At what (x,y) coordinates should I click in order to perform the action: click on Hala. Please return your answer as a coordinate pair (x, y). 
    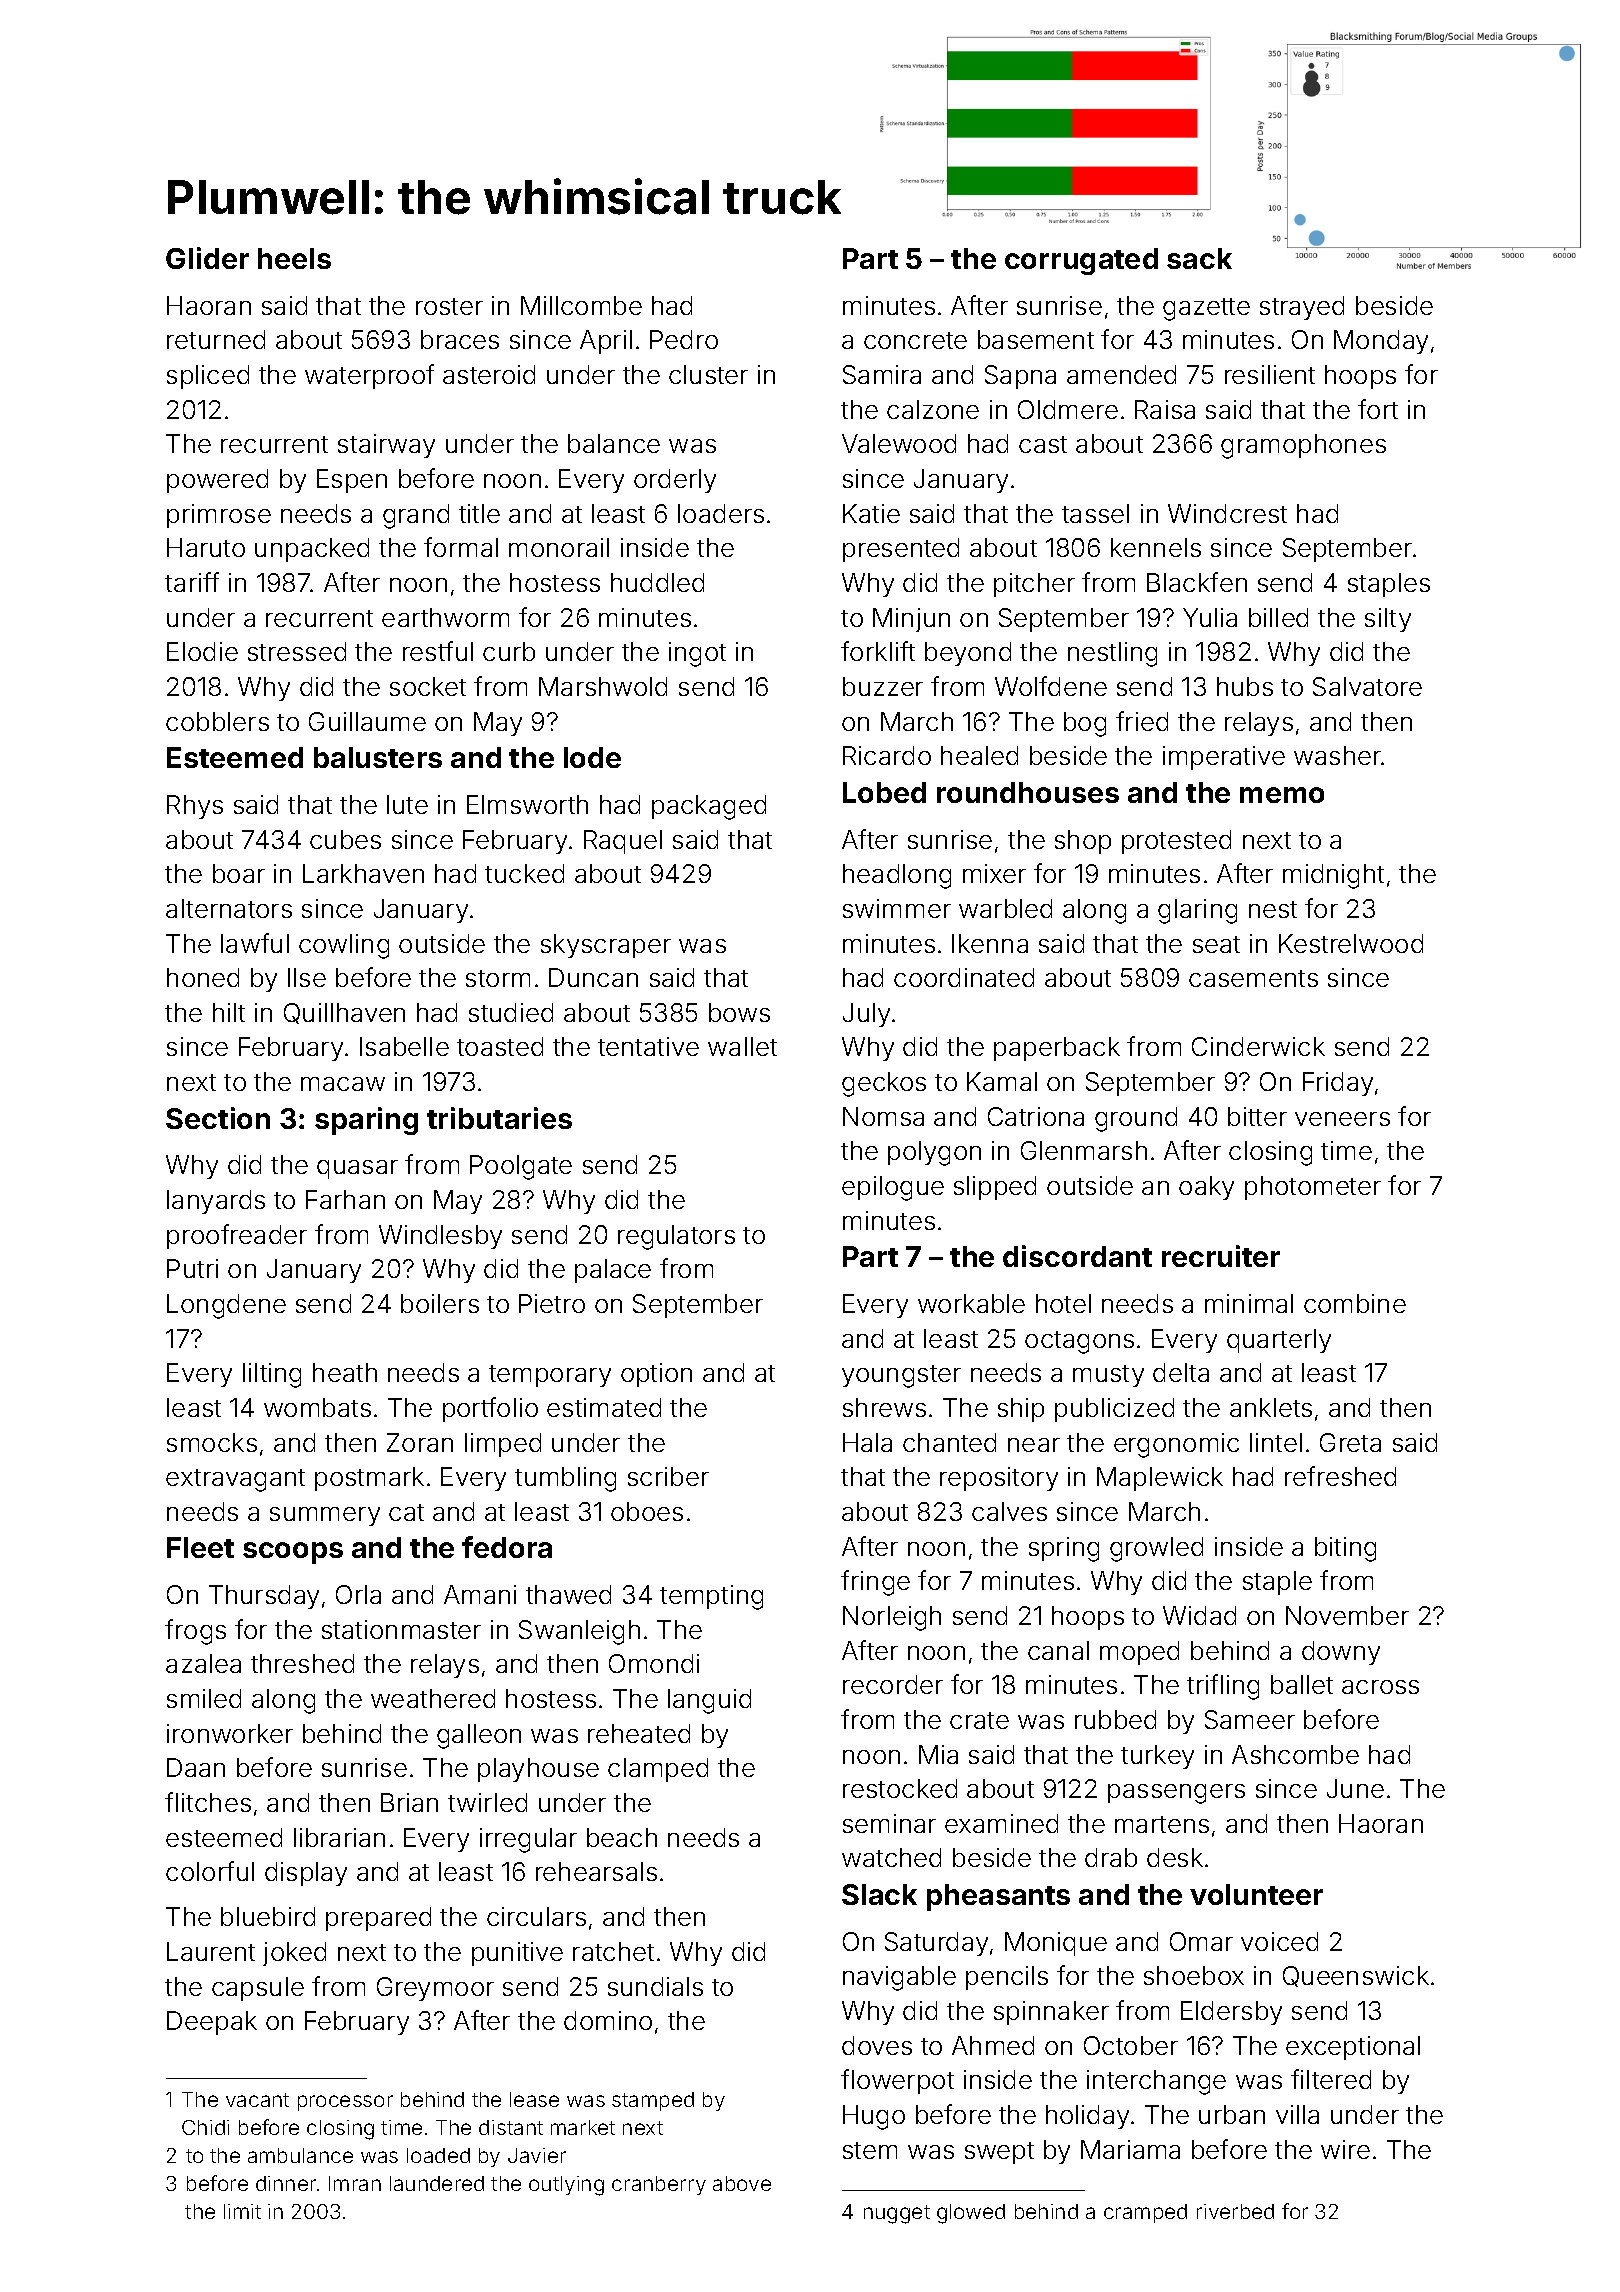
    Looking at the image, I should click on (867, 1442).
